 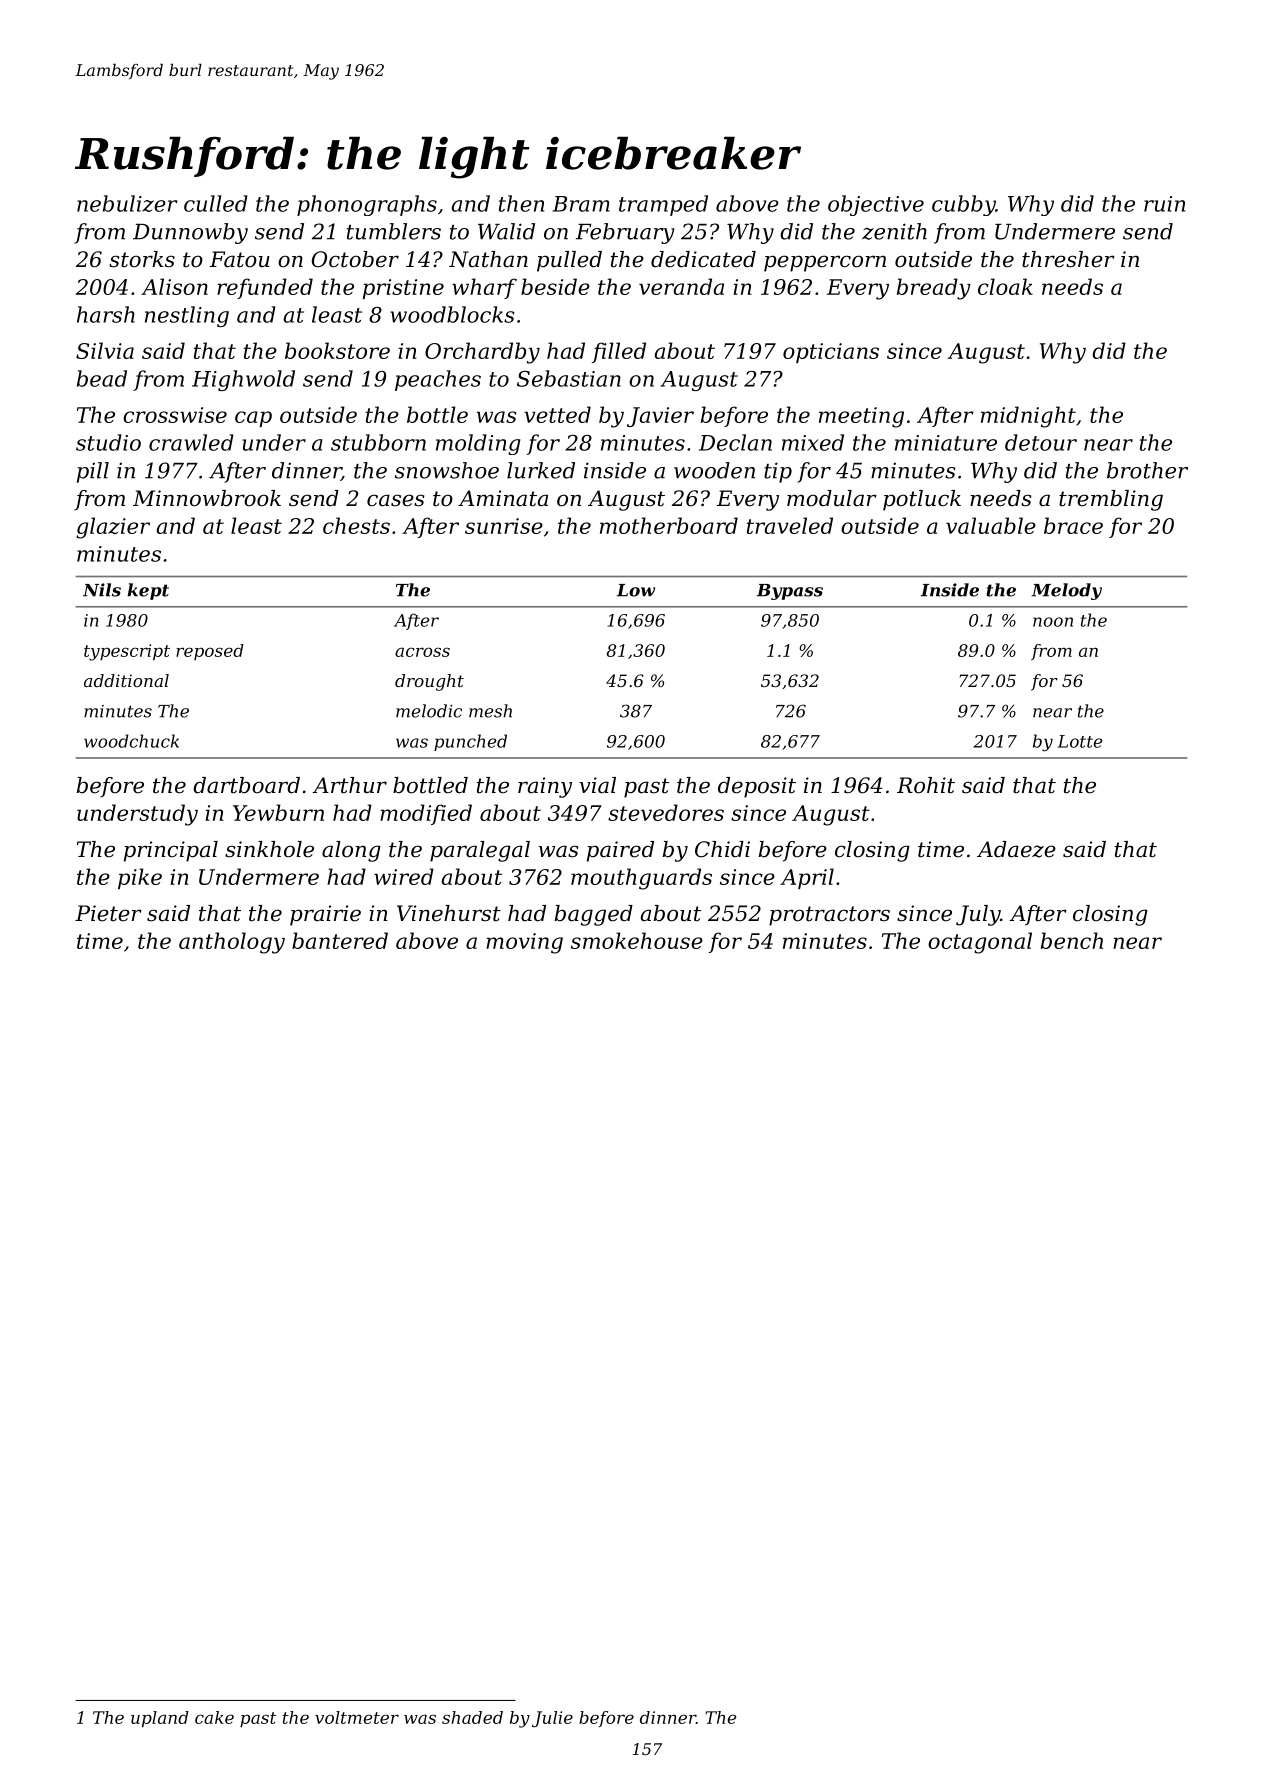 I want to click on phonographs, so click(x=367, y=205).
